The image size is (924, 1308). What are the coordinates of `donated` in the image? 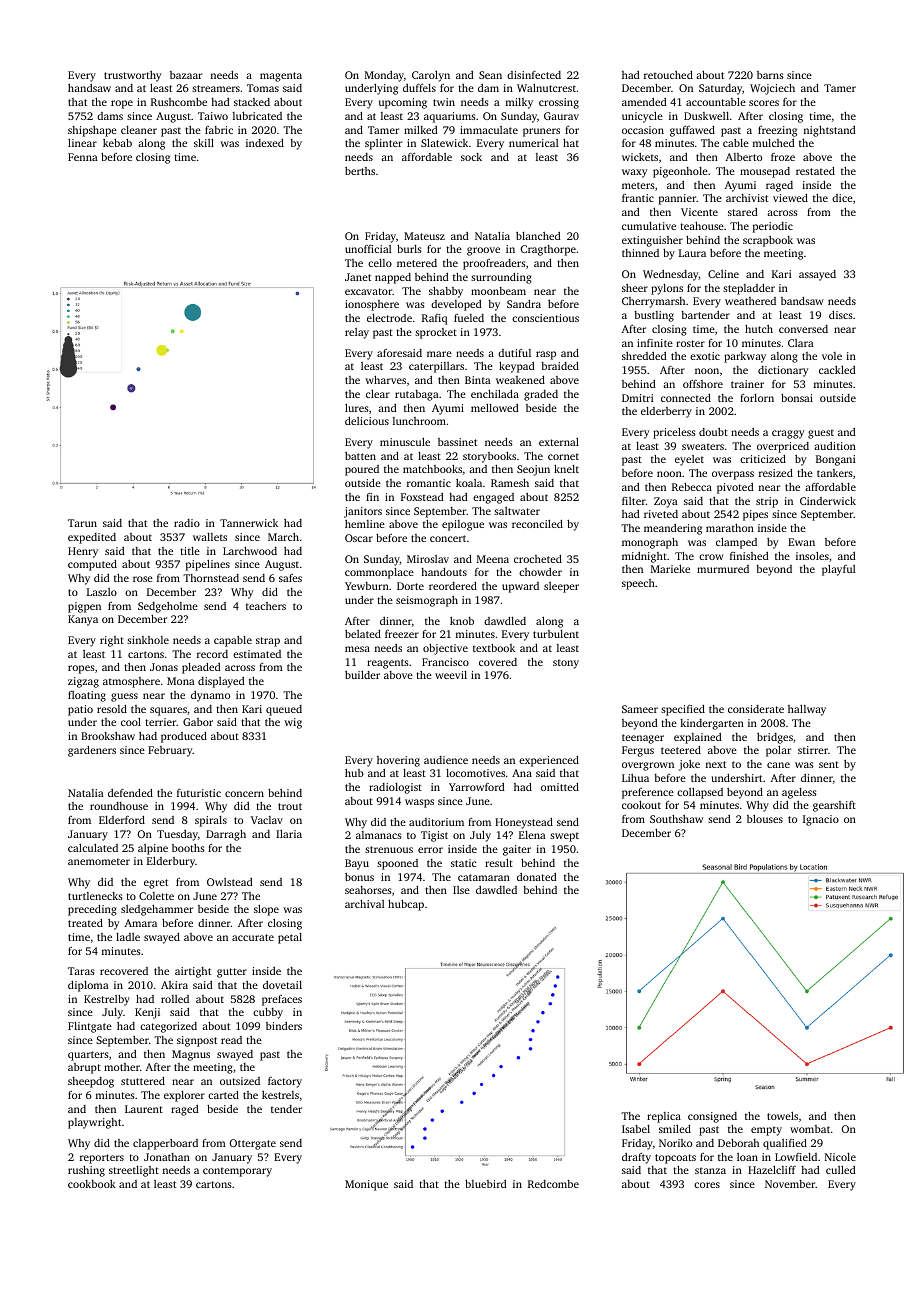 It's located at (537, 877).
